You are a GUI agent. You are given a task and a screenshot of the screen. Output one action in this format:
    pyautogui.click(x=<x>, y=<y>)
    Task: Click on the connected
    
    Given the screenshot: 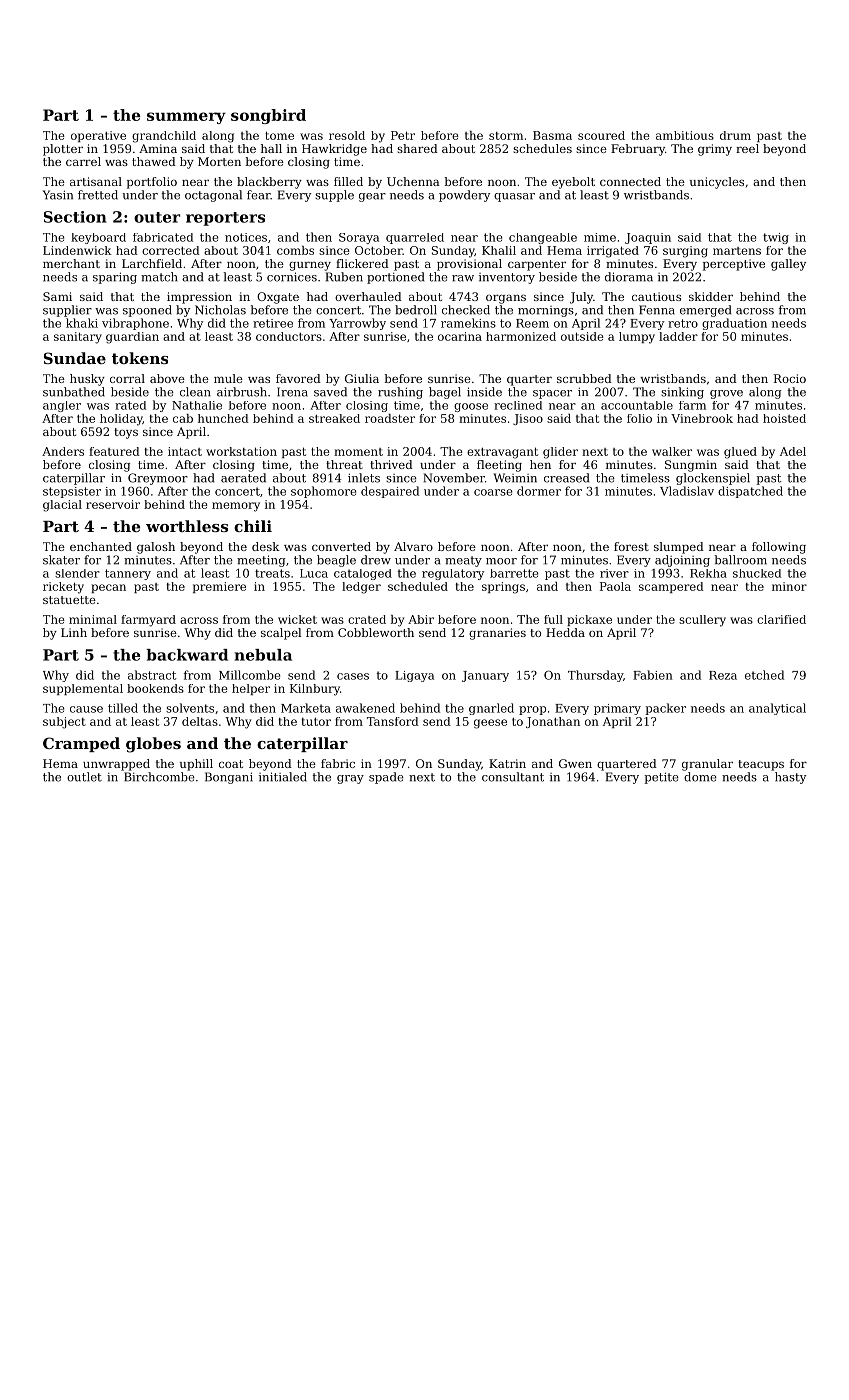 What is the action you would take?
    pyautogui.click(x=630, y=181)
